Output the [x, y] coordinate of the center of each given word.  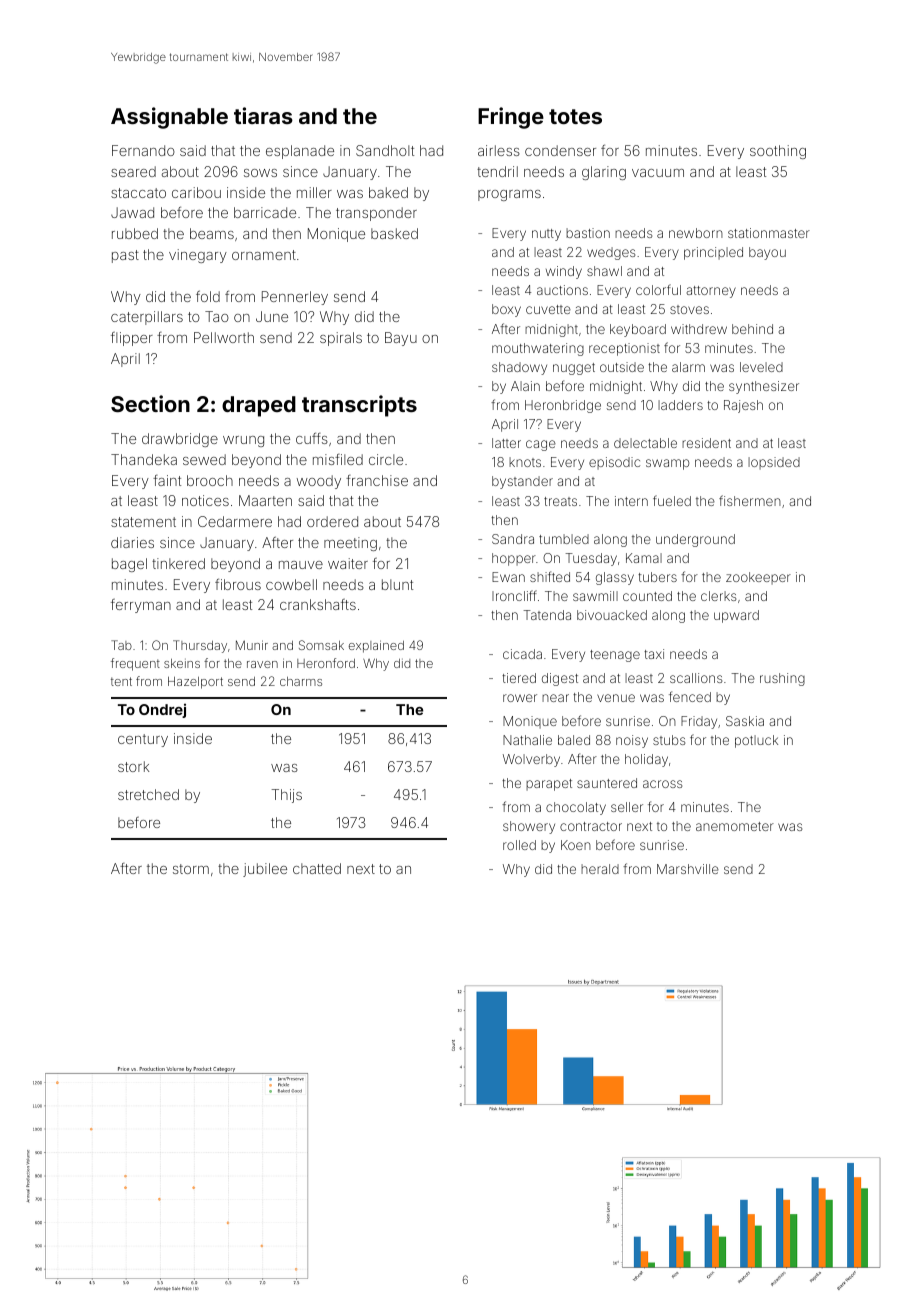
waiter [348, 563]
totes [575, 116]
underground [695, 540]
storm [191, 869]
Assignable [169, 118]
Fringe [511, 118]
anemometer [735, 826]
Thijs [287, 796]
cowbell [291, 584]
